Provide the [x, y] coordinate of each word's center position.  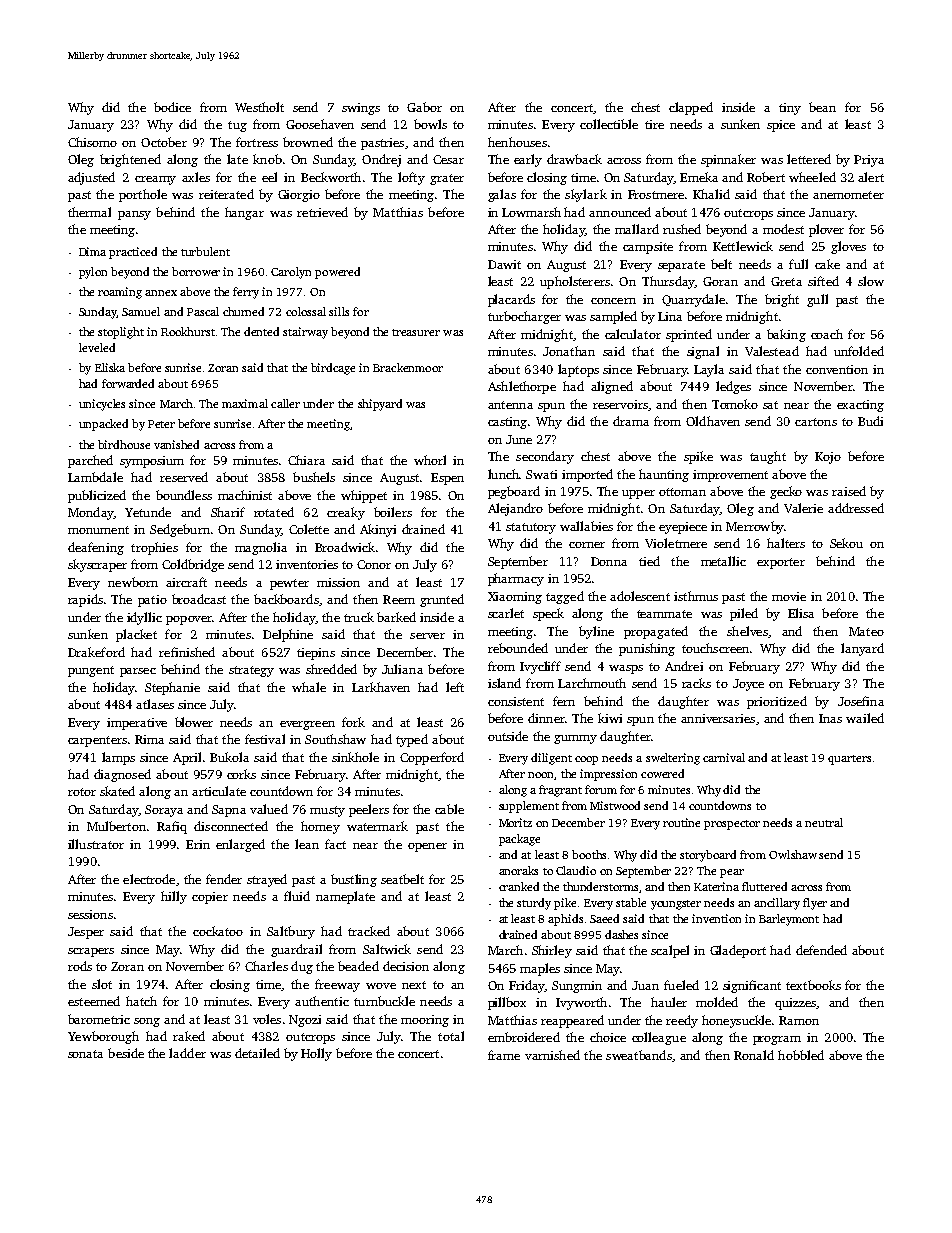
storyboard [708, 856]
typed [412, 740]
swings [361, 109]
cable [449, 809]
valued [269, 809]
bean [822, 107]
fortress [257, 142]
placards [511, 300]
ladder [187, 1053]
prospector [732, 825]
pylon [93, 273]
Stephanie [172, 688]
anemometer [848, 195]
